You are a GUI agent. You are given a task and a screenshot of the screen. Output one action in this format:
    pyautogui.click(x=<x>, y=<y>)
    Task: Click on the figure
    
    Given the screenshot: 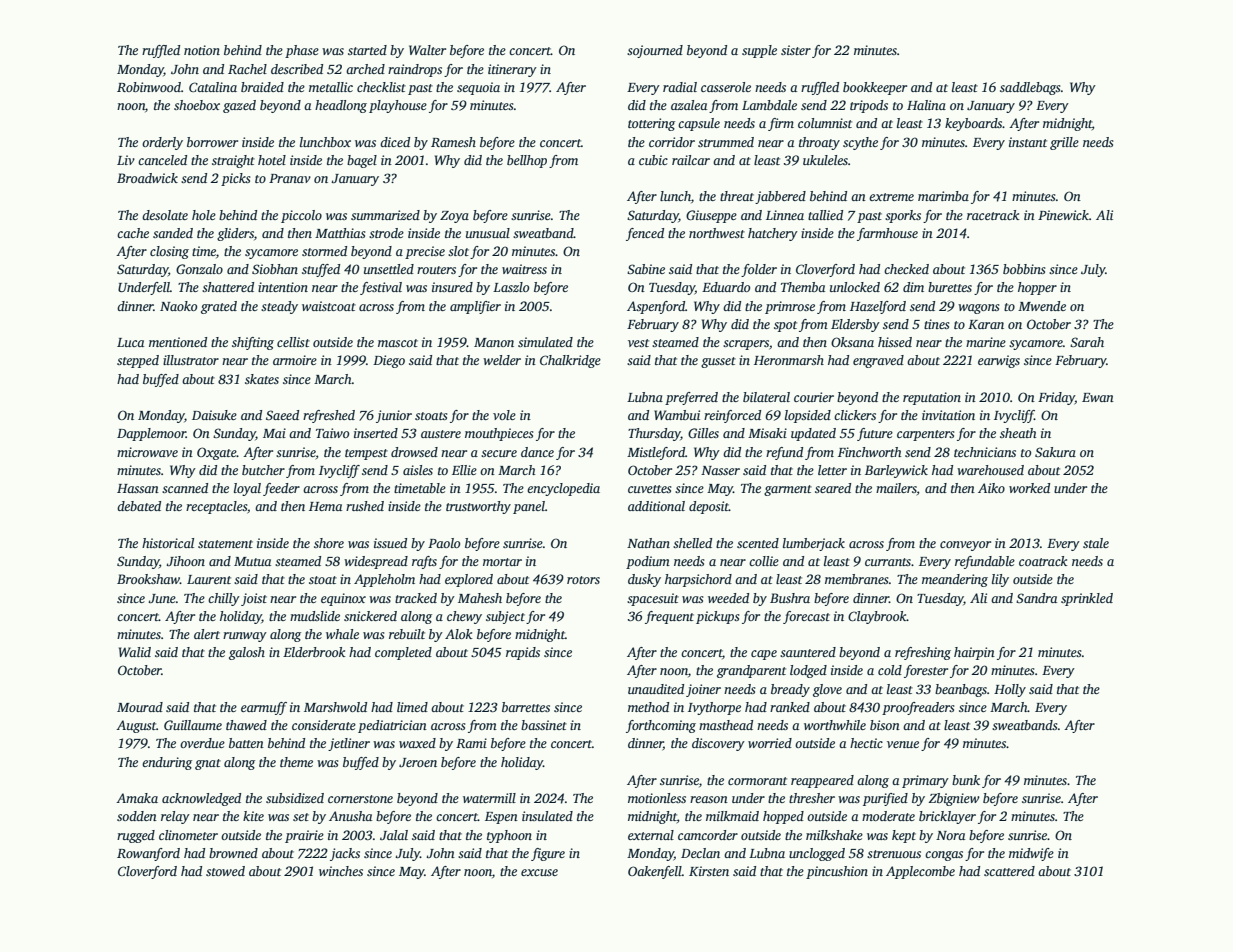 What is the action you would take?
    pyautogui.click(x=548, y=854)
